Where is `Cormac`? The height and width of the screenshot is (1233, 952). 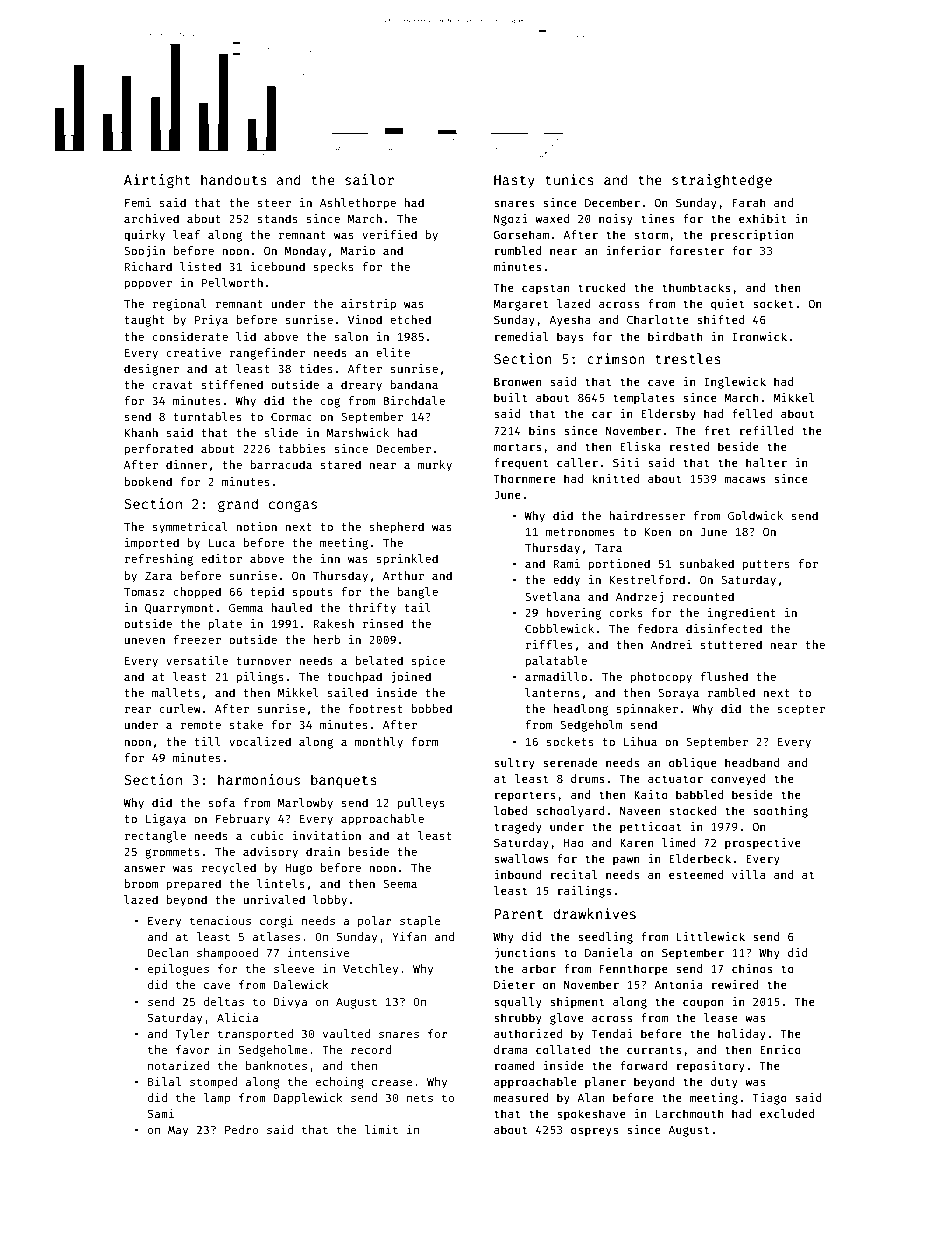
Cormac is located at coordinates (291, 416).
